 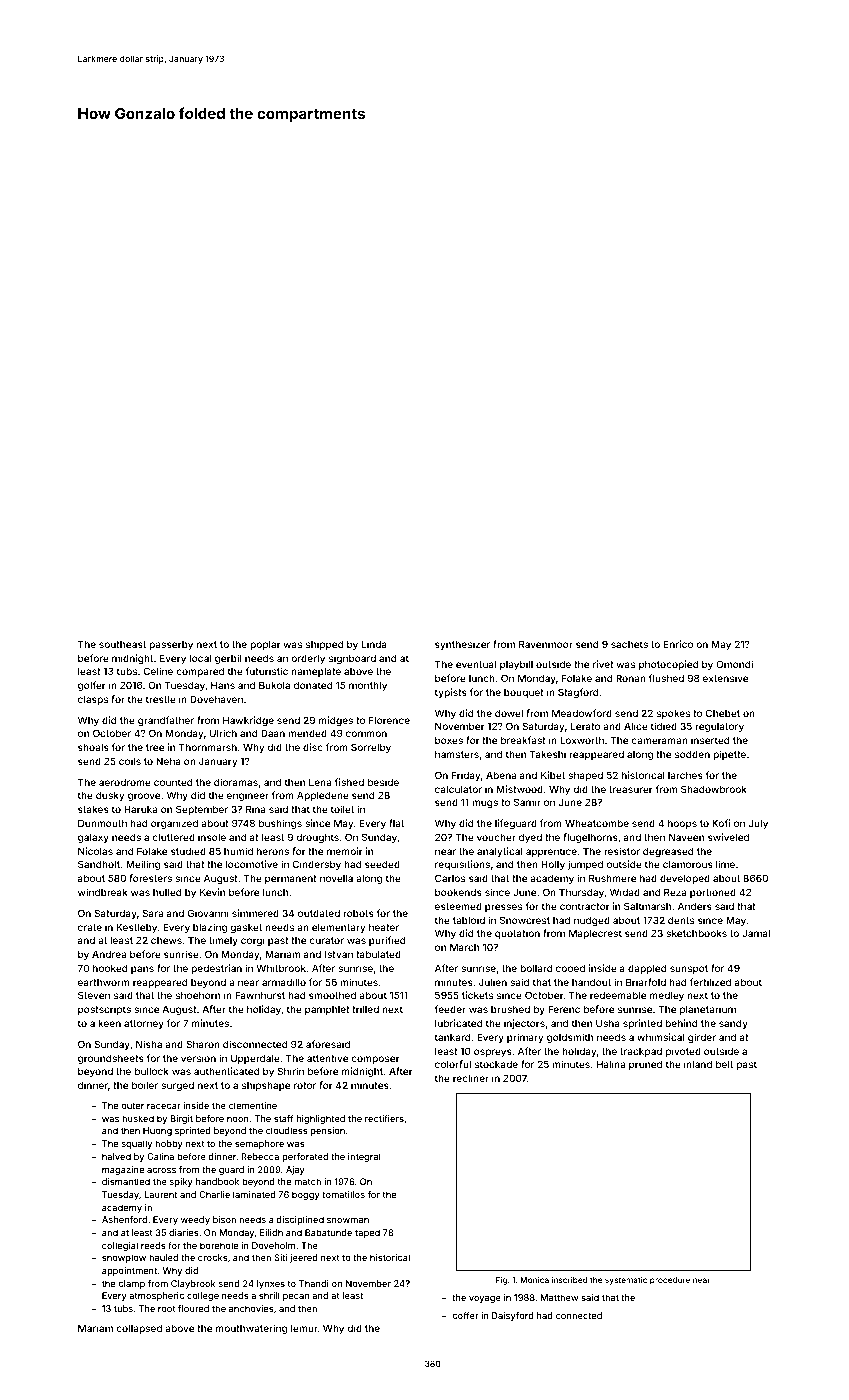 I want to click on Charlie, so click(x=214, y=1194).
